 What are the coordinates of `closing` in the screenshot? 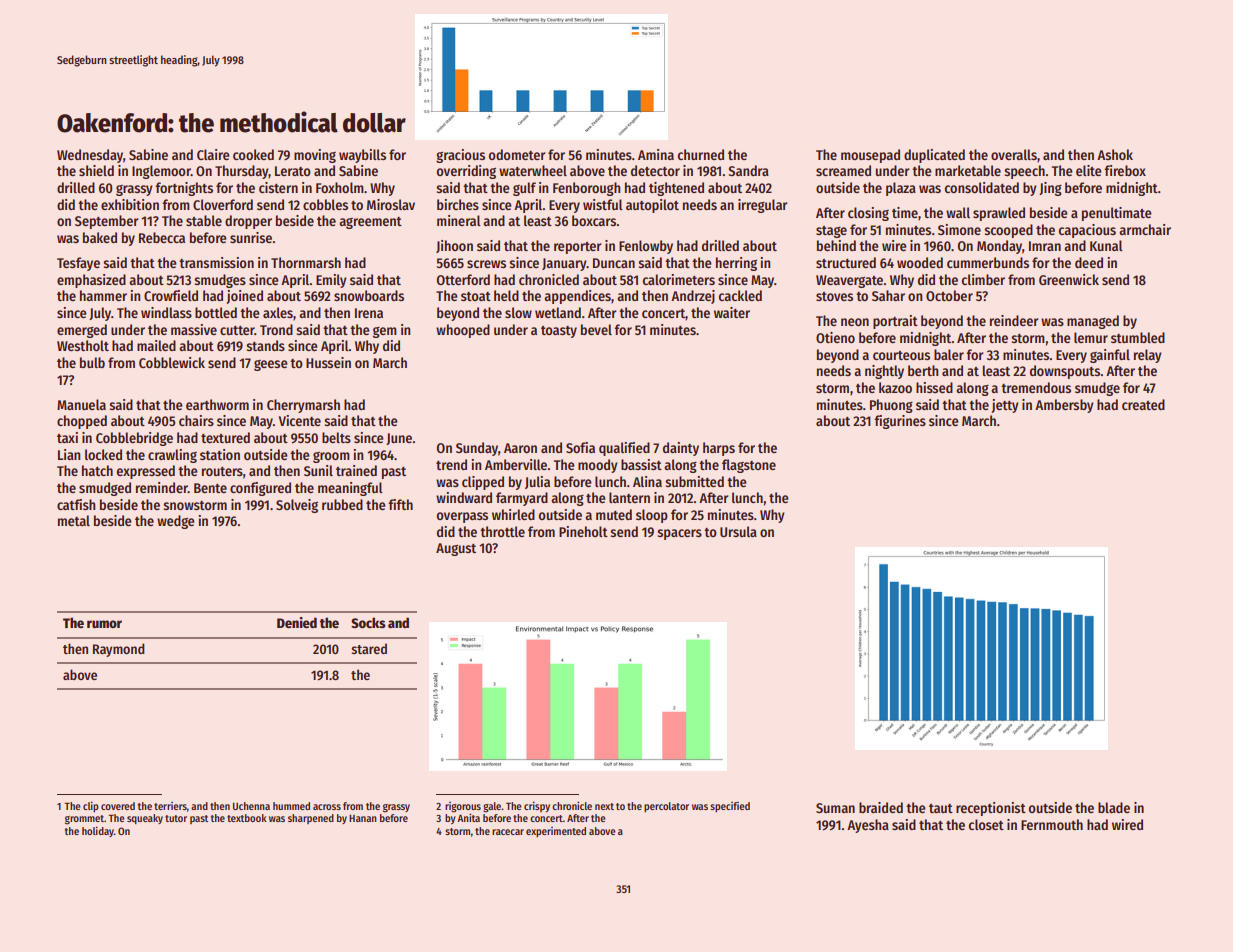 It's located at (868, 214).
